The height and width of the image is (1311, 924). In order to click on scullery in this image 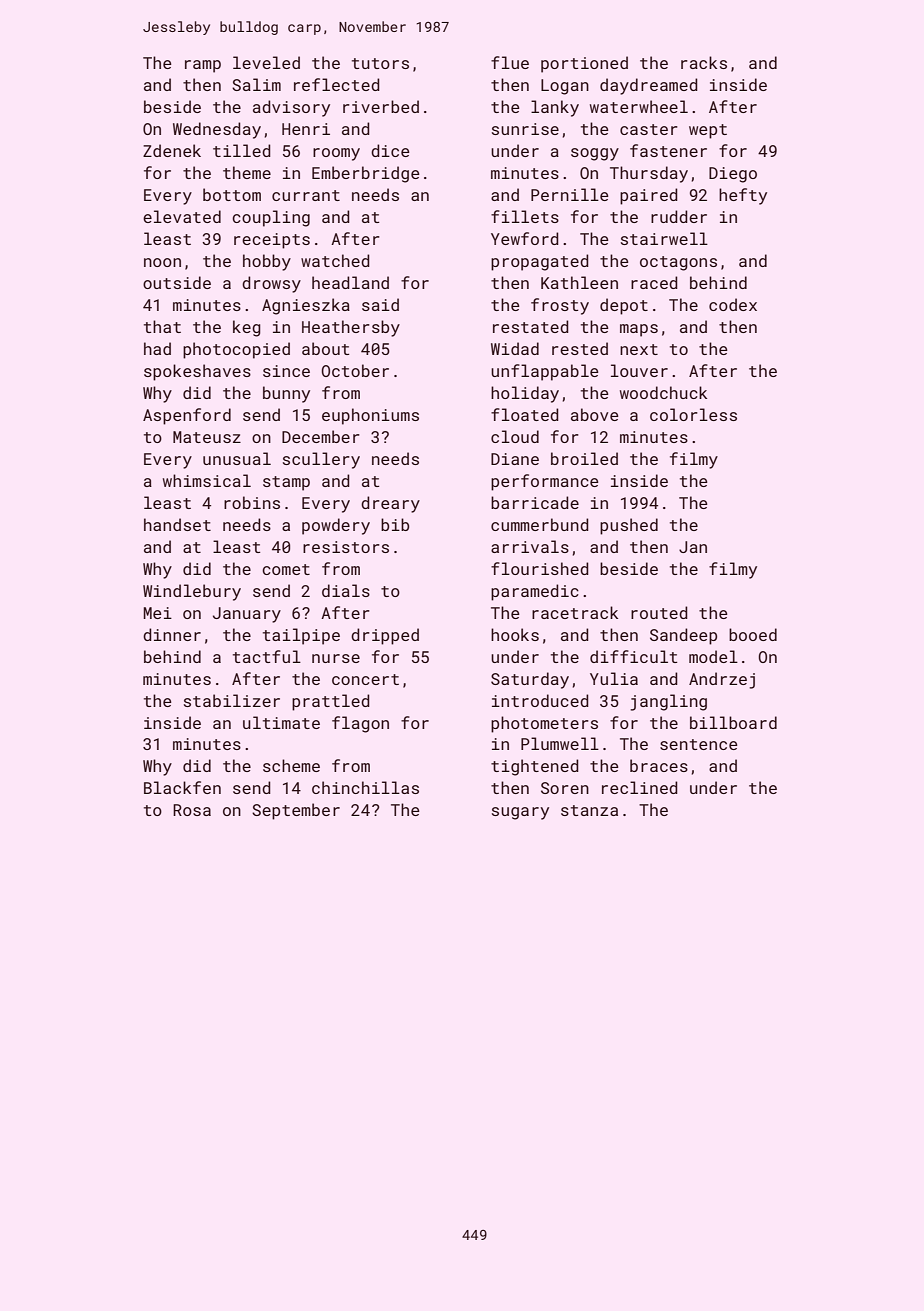, I will do `click(321, 460)`.
